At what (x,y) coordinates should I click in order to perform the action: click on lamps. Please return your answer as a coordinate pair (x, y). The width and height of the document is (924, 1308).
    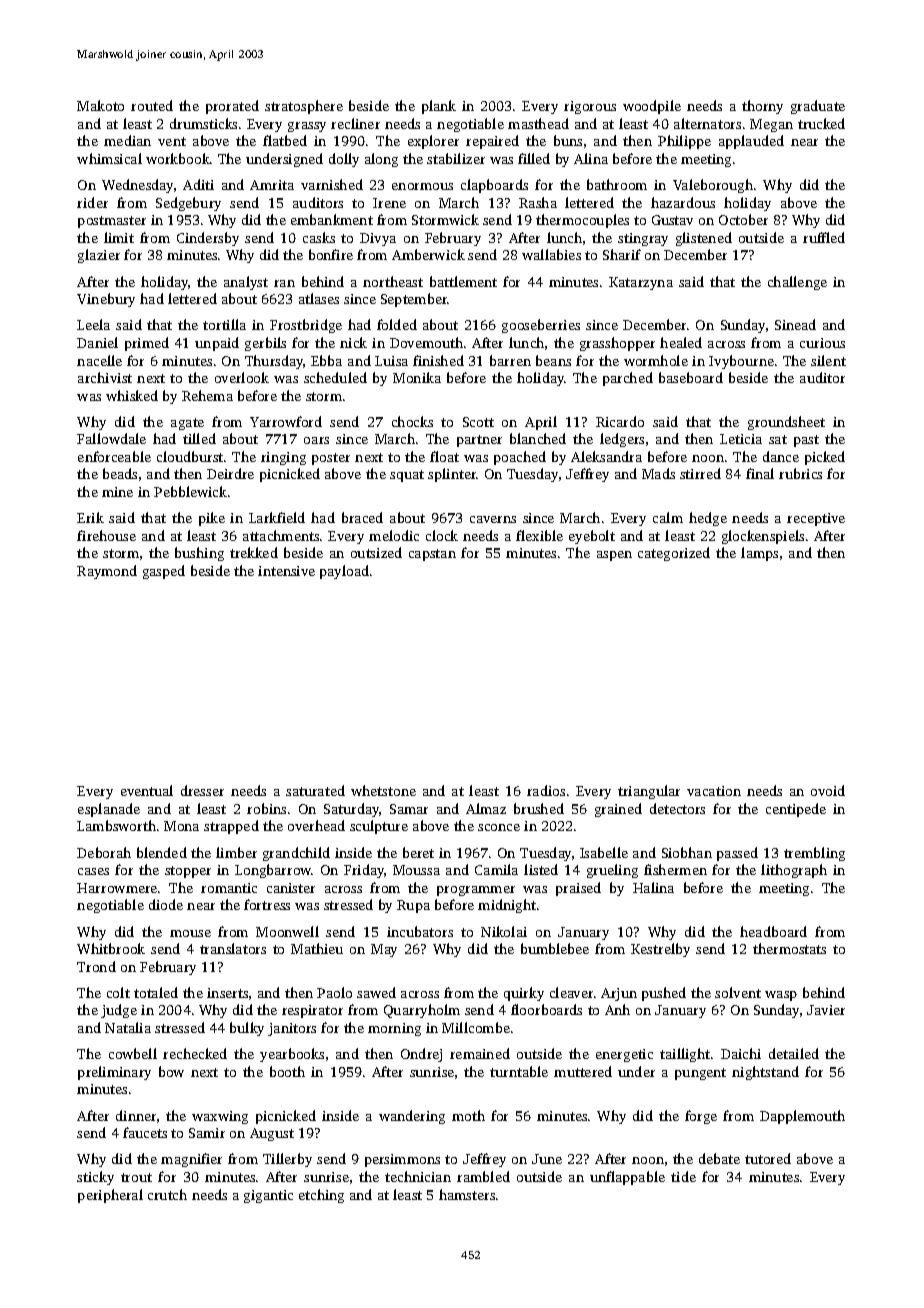
    Looking at the image, I should click on (759, 554).
